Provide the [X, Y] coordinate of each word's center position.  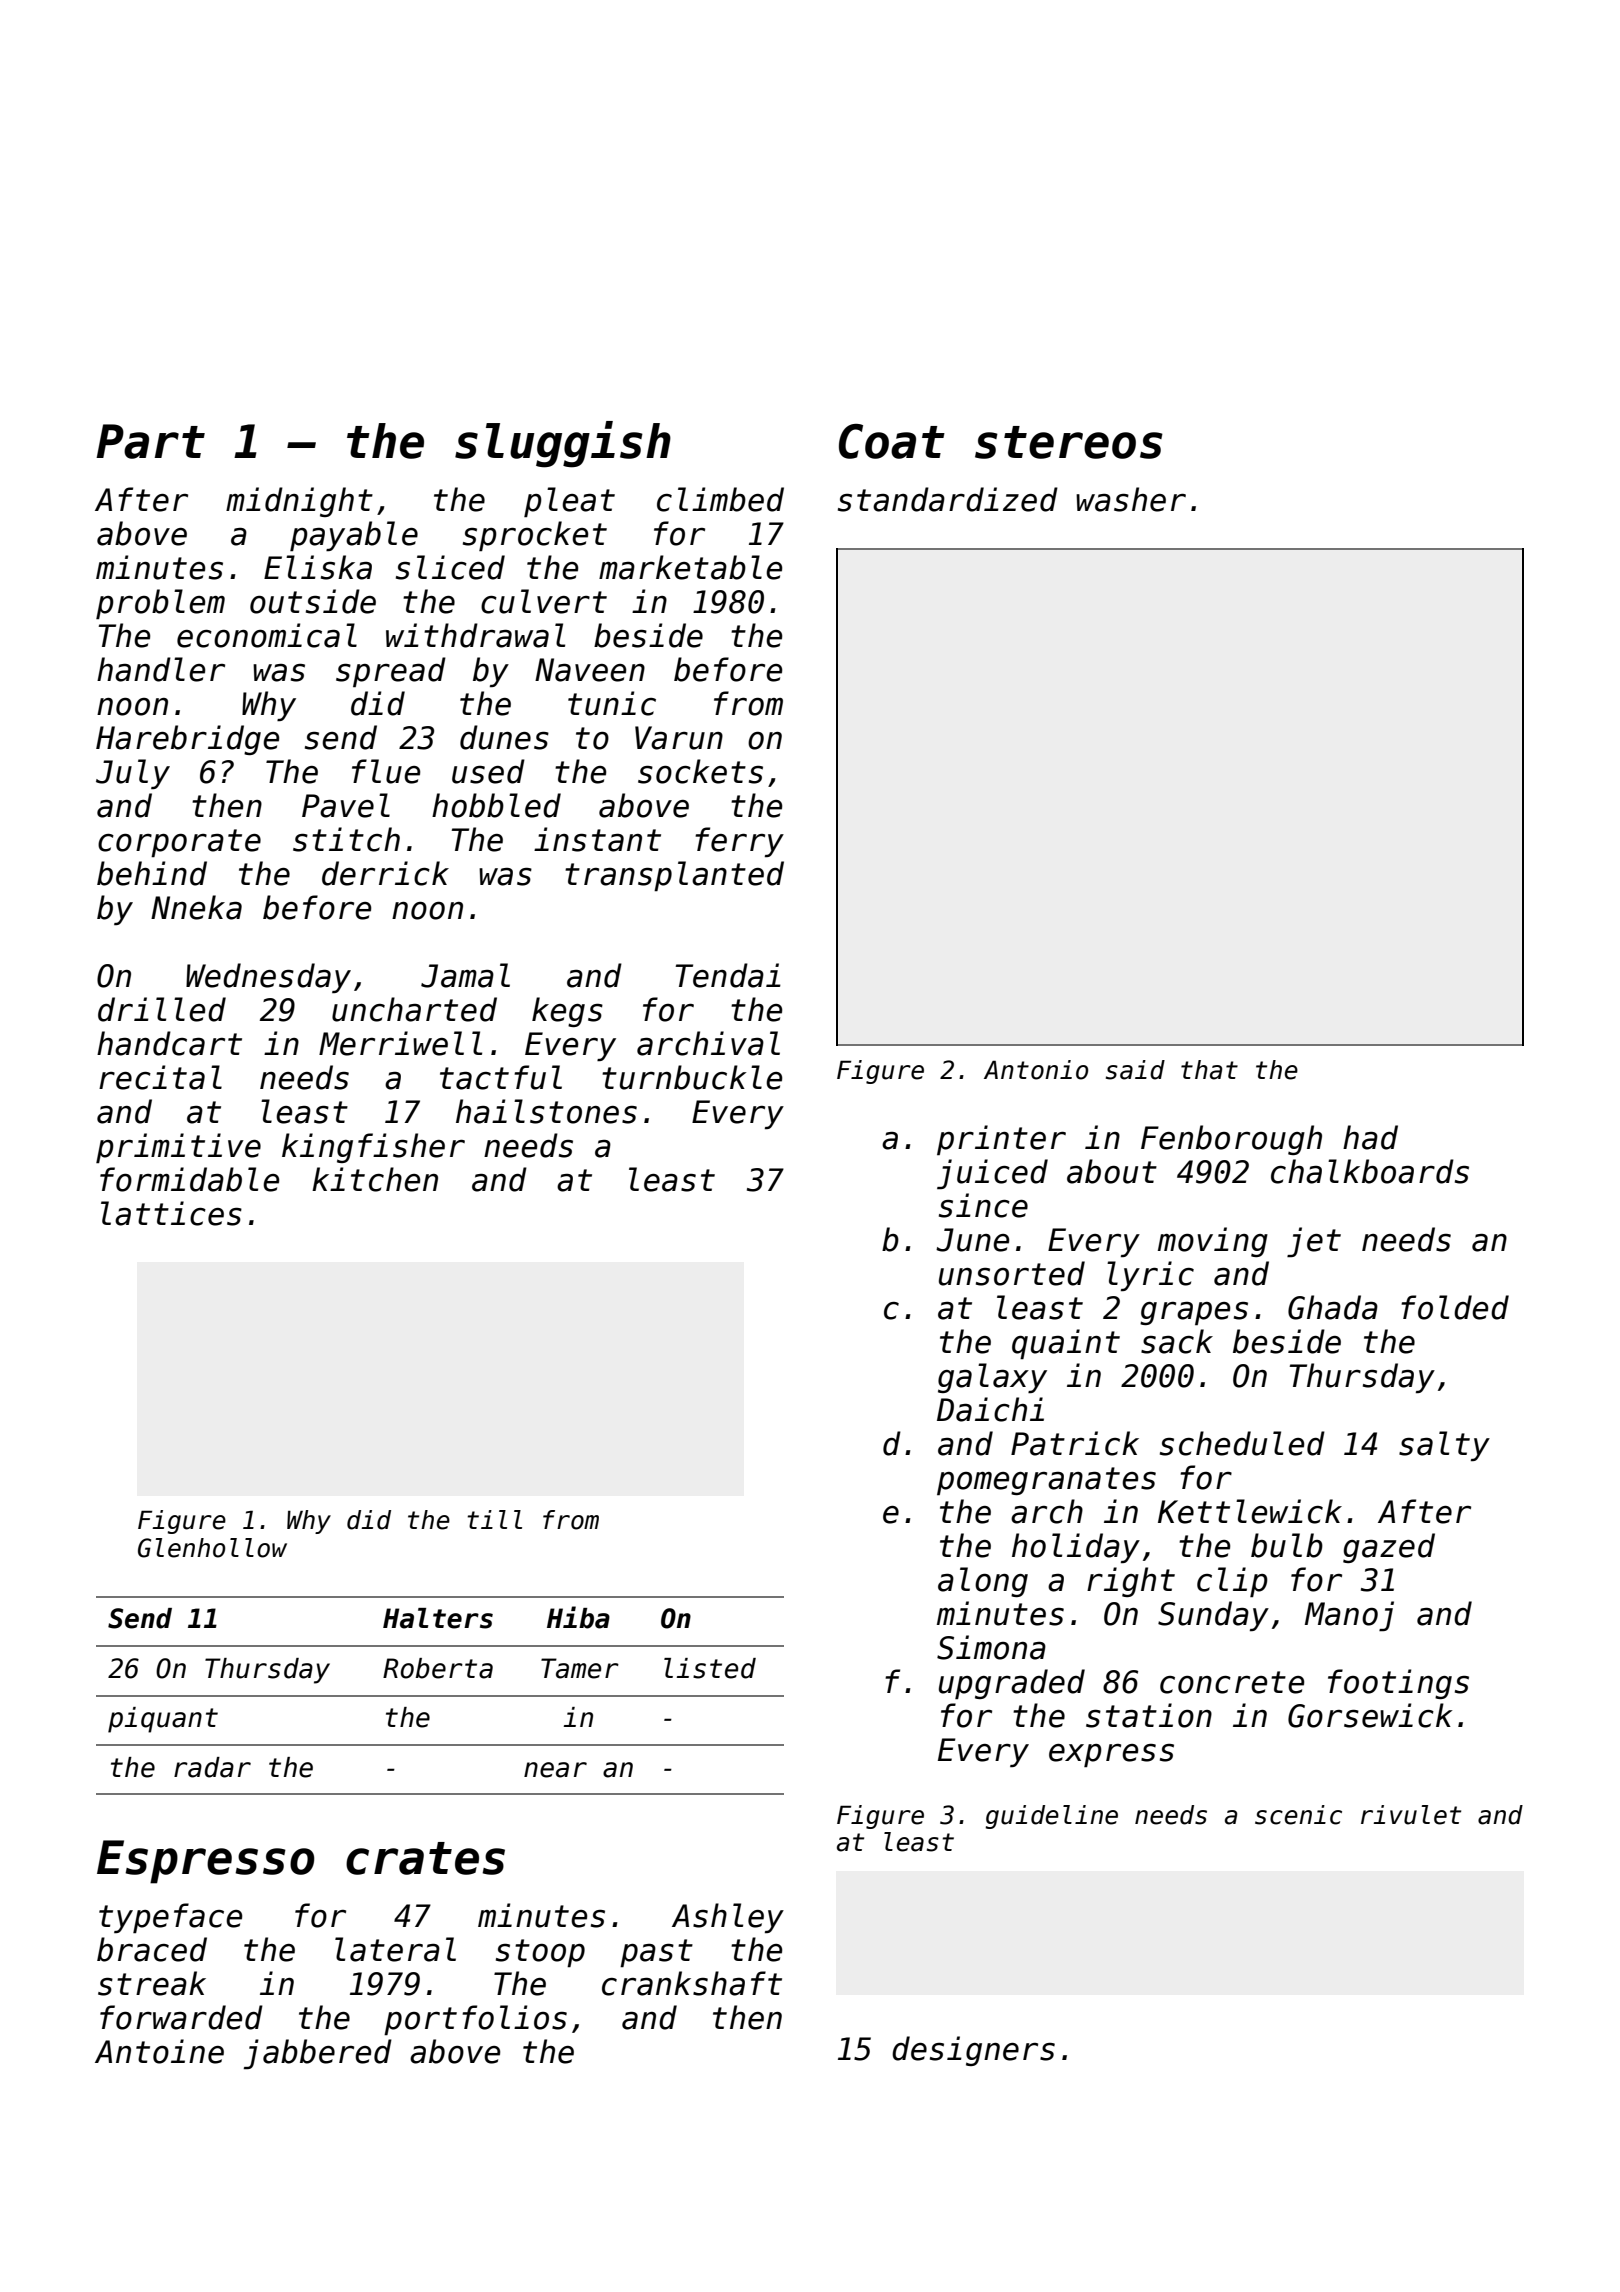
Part [150, 441]
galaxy [992, 1378]
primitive [178, 1148]
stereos [1069, 442]
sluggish [563, 444]
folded [1455, 1307]
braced [152, 1949]
